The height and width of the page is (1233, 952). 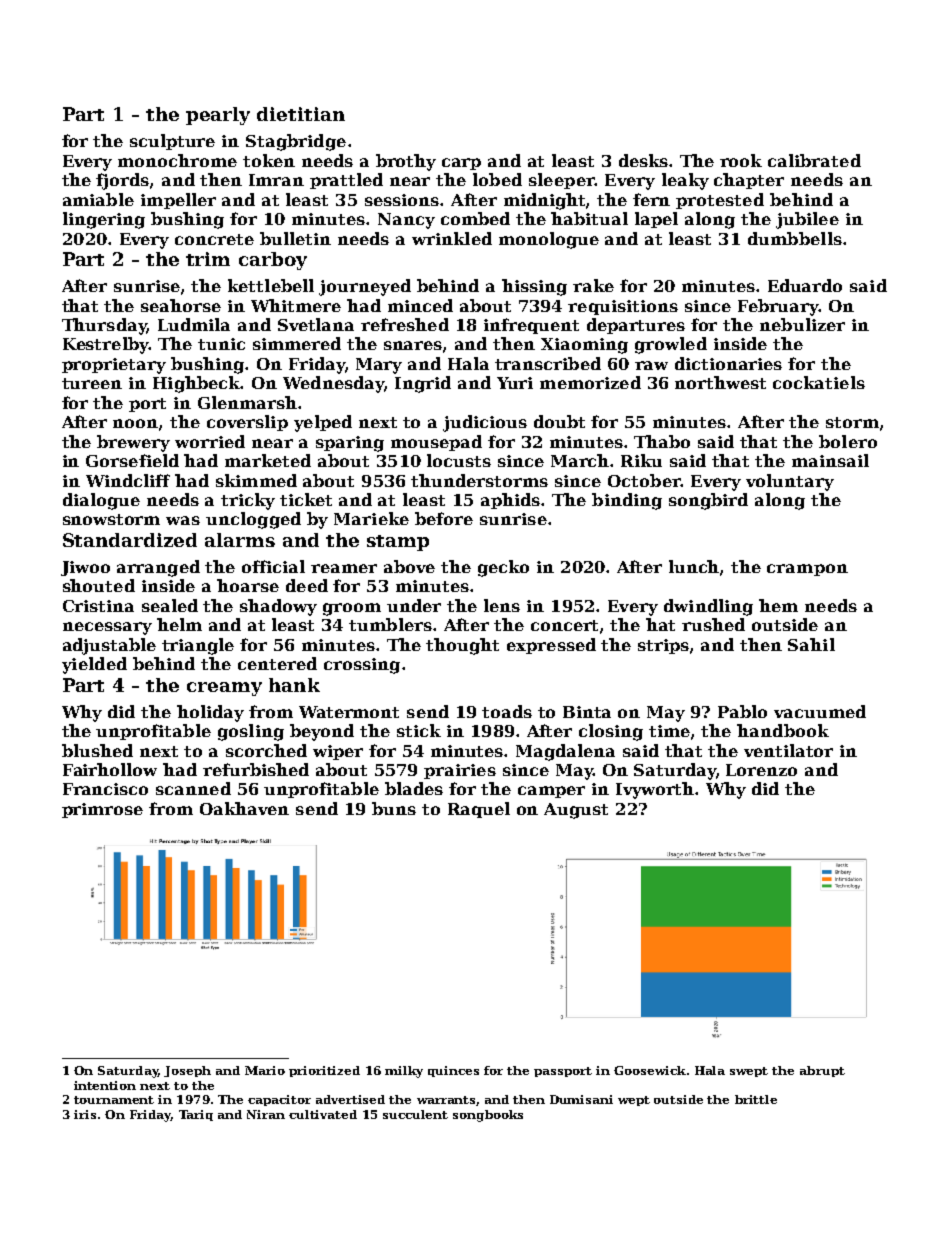 I want to click on Marieke, so click(x=371, y=518).
